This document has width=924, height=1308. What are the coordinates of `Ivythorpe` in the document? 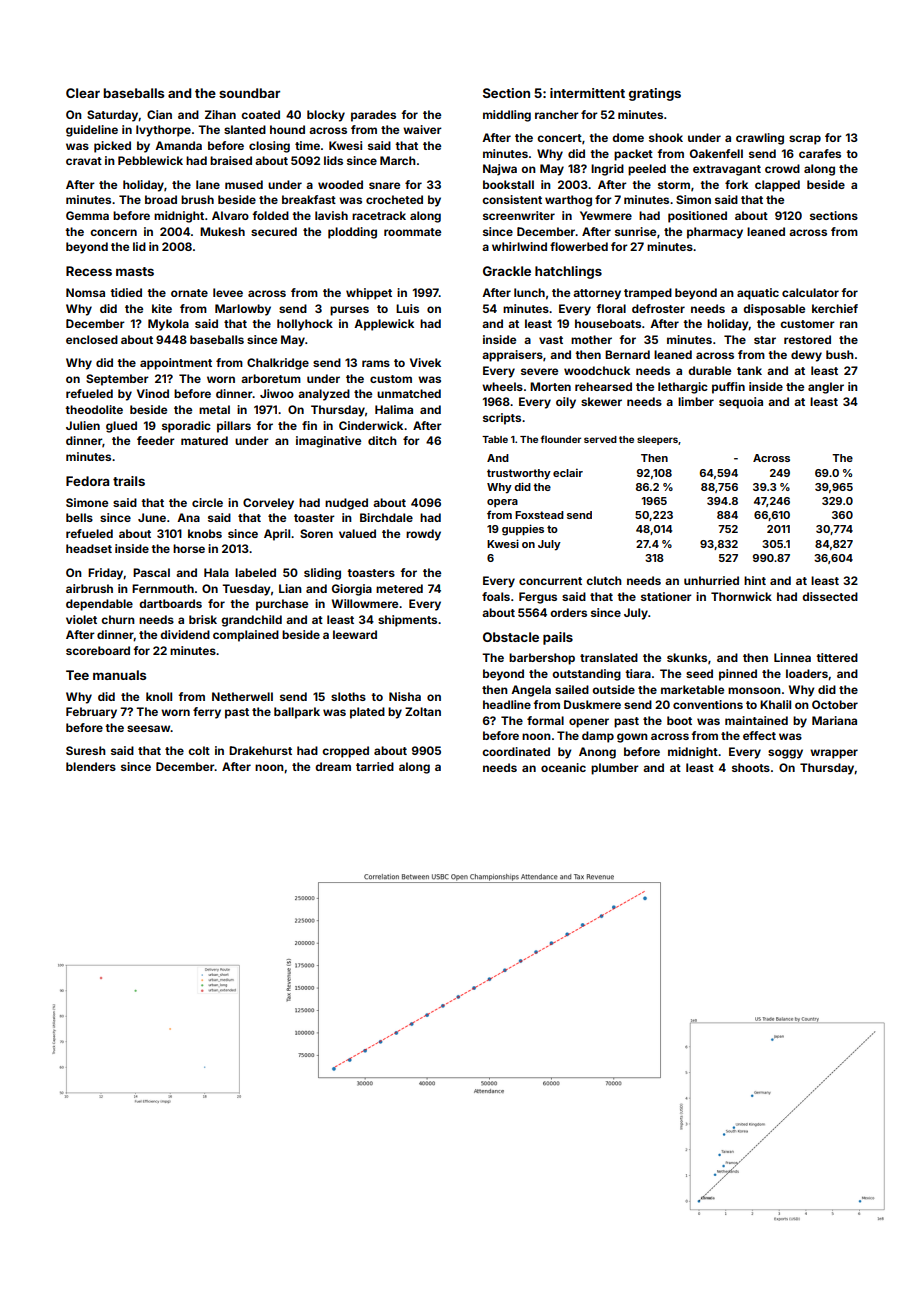 It's located at (163, 131).
